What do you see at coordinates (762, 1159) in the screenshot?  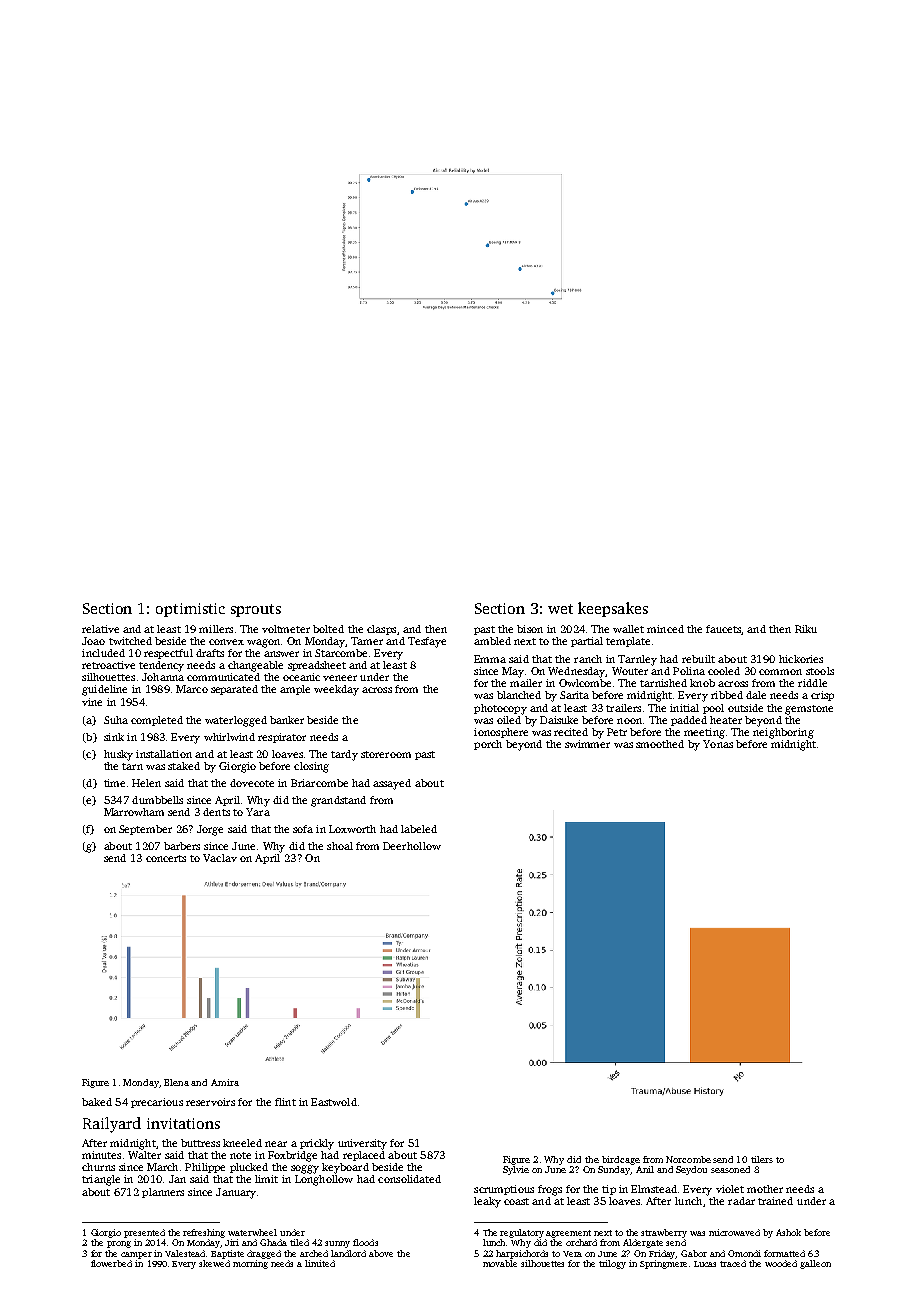 I see `tilers` at bounding box center [762, 1159].
